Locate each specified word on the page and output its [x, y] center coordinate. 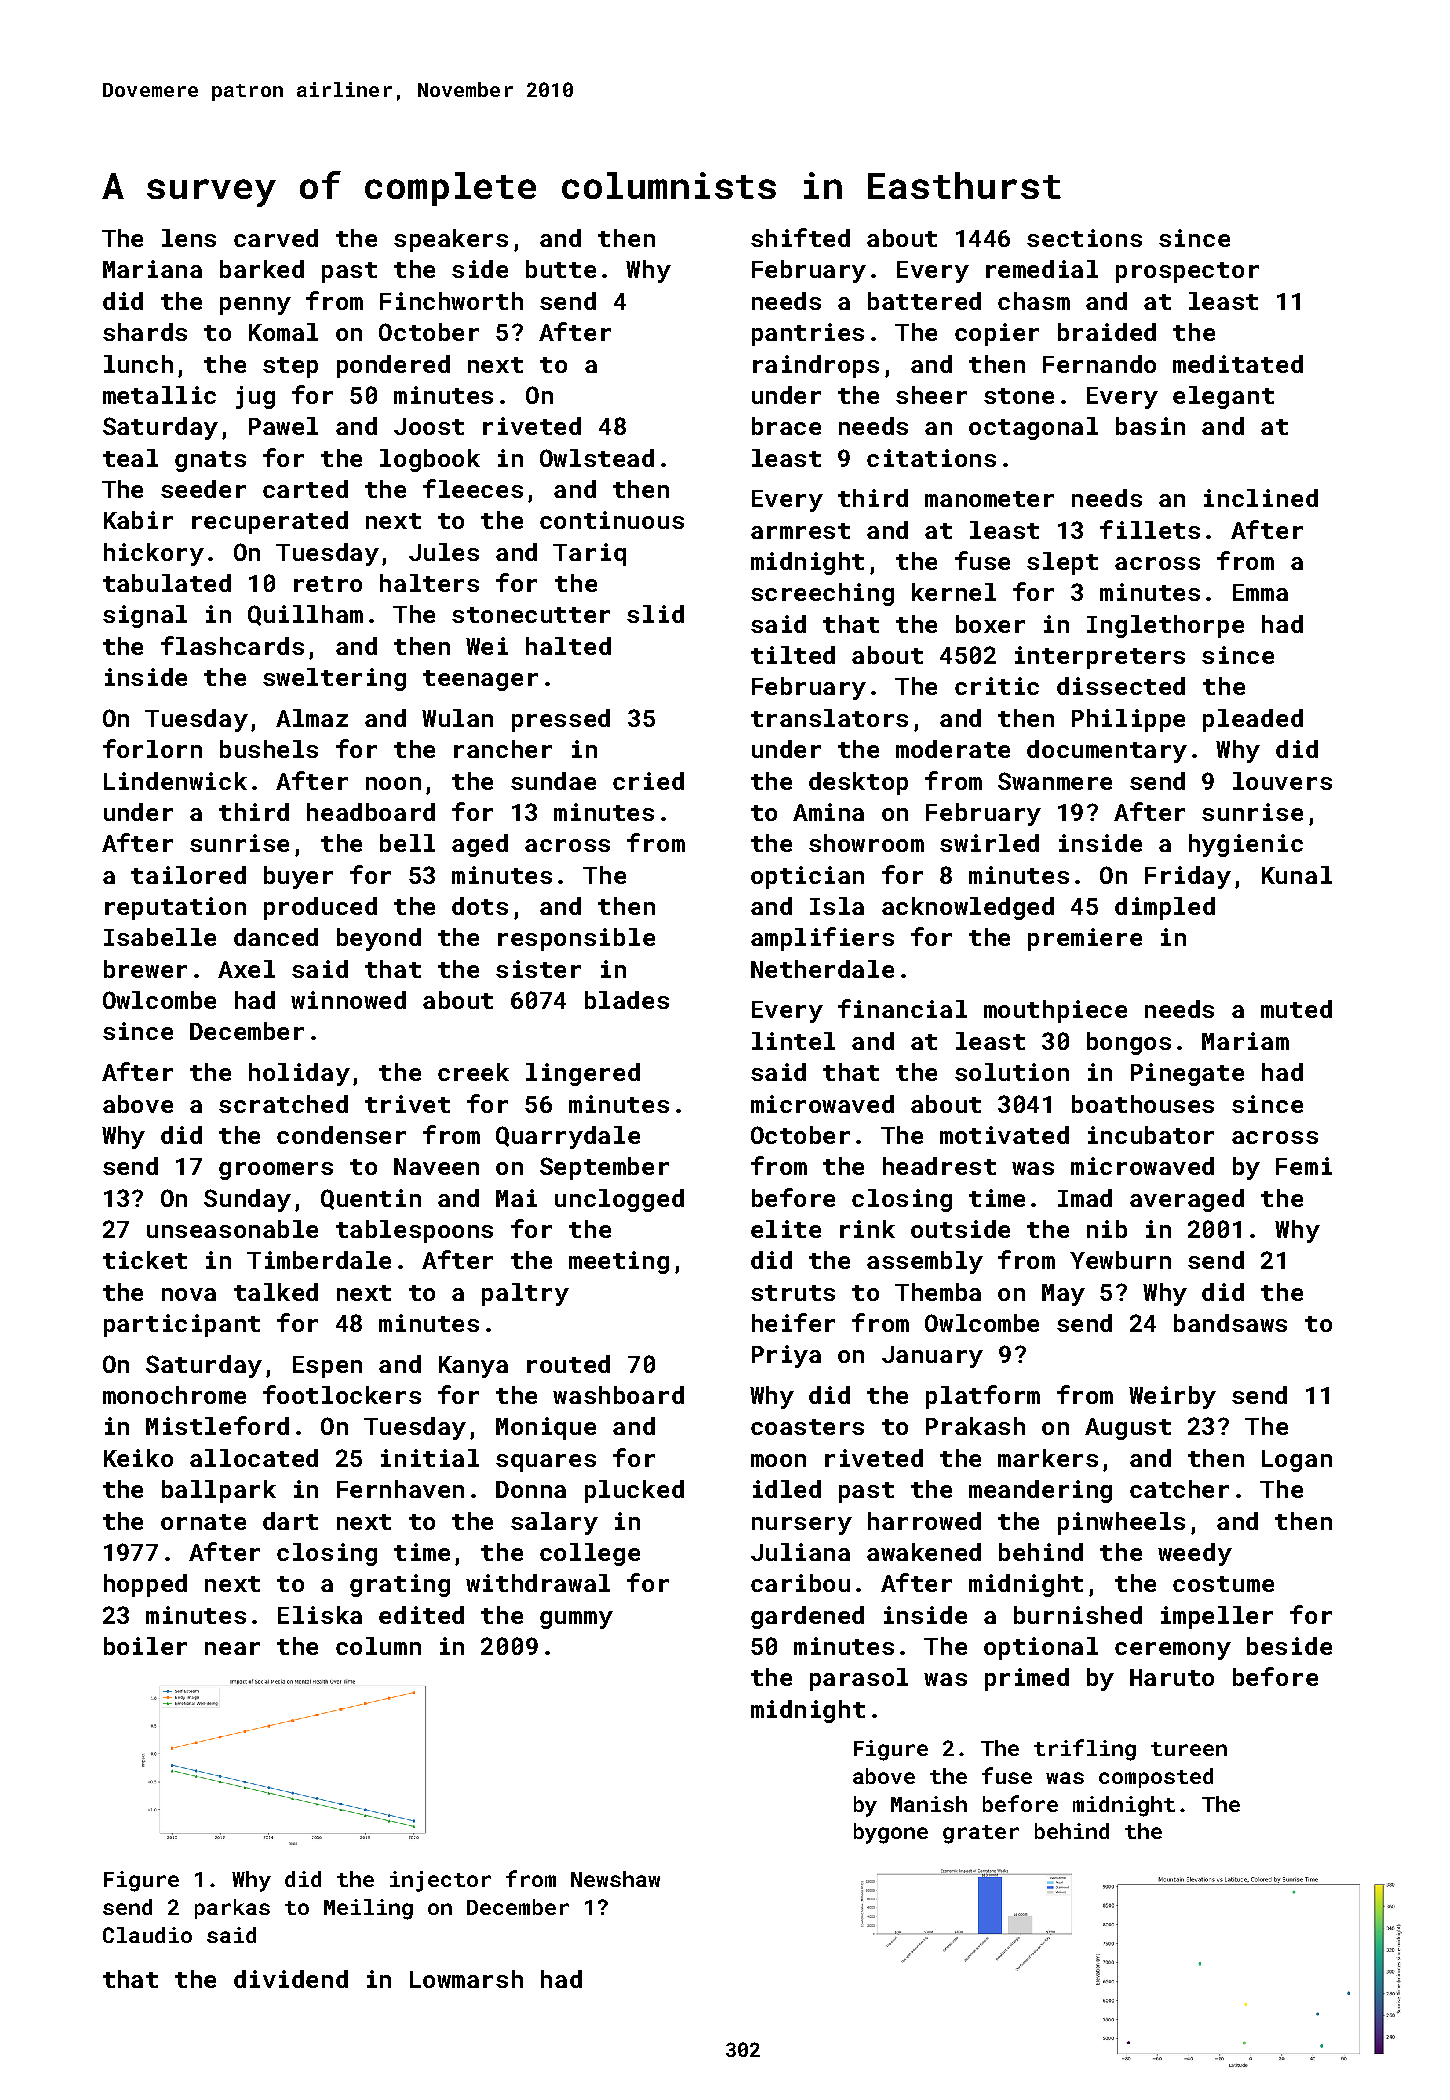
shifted [800, 237]
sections [1084, 238]
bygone [891, 1833]
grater [981, 1834]
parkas [232, 1909]
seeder [203, 489]
